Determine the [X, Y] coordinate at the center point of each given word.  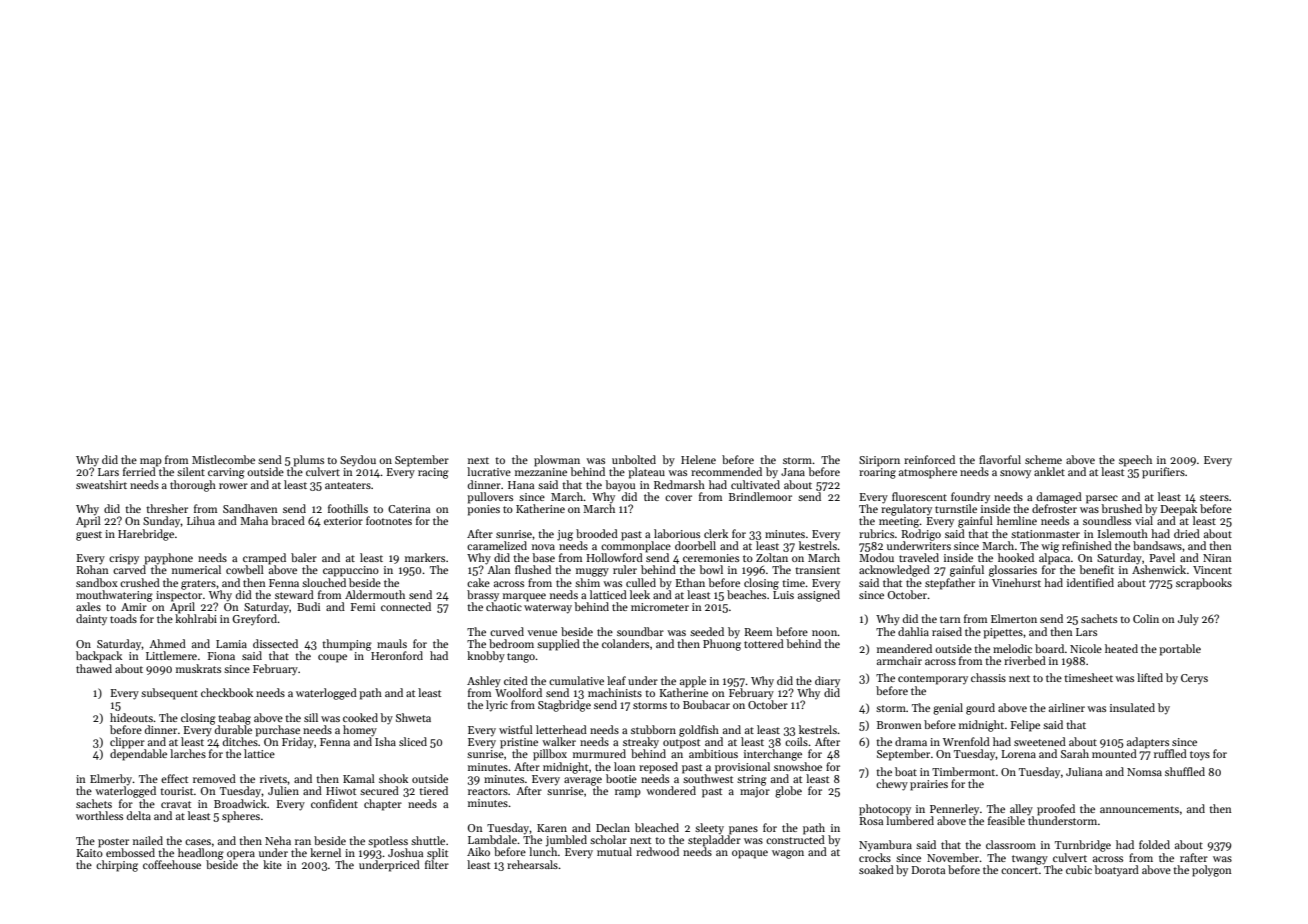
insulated [1132, 707]
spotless [388, 842]
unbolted [634, 459]
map [151, 462]
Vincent [1212, 570]
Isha [385, 741]
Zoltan [772, 557]
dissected [275, 643]
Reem [758, 632]
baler [304, 557]
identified [1090, 582]
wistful [516, 729]
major [755, 792]
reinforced [929, 459]
